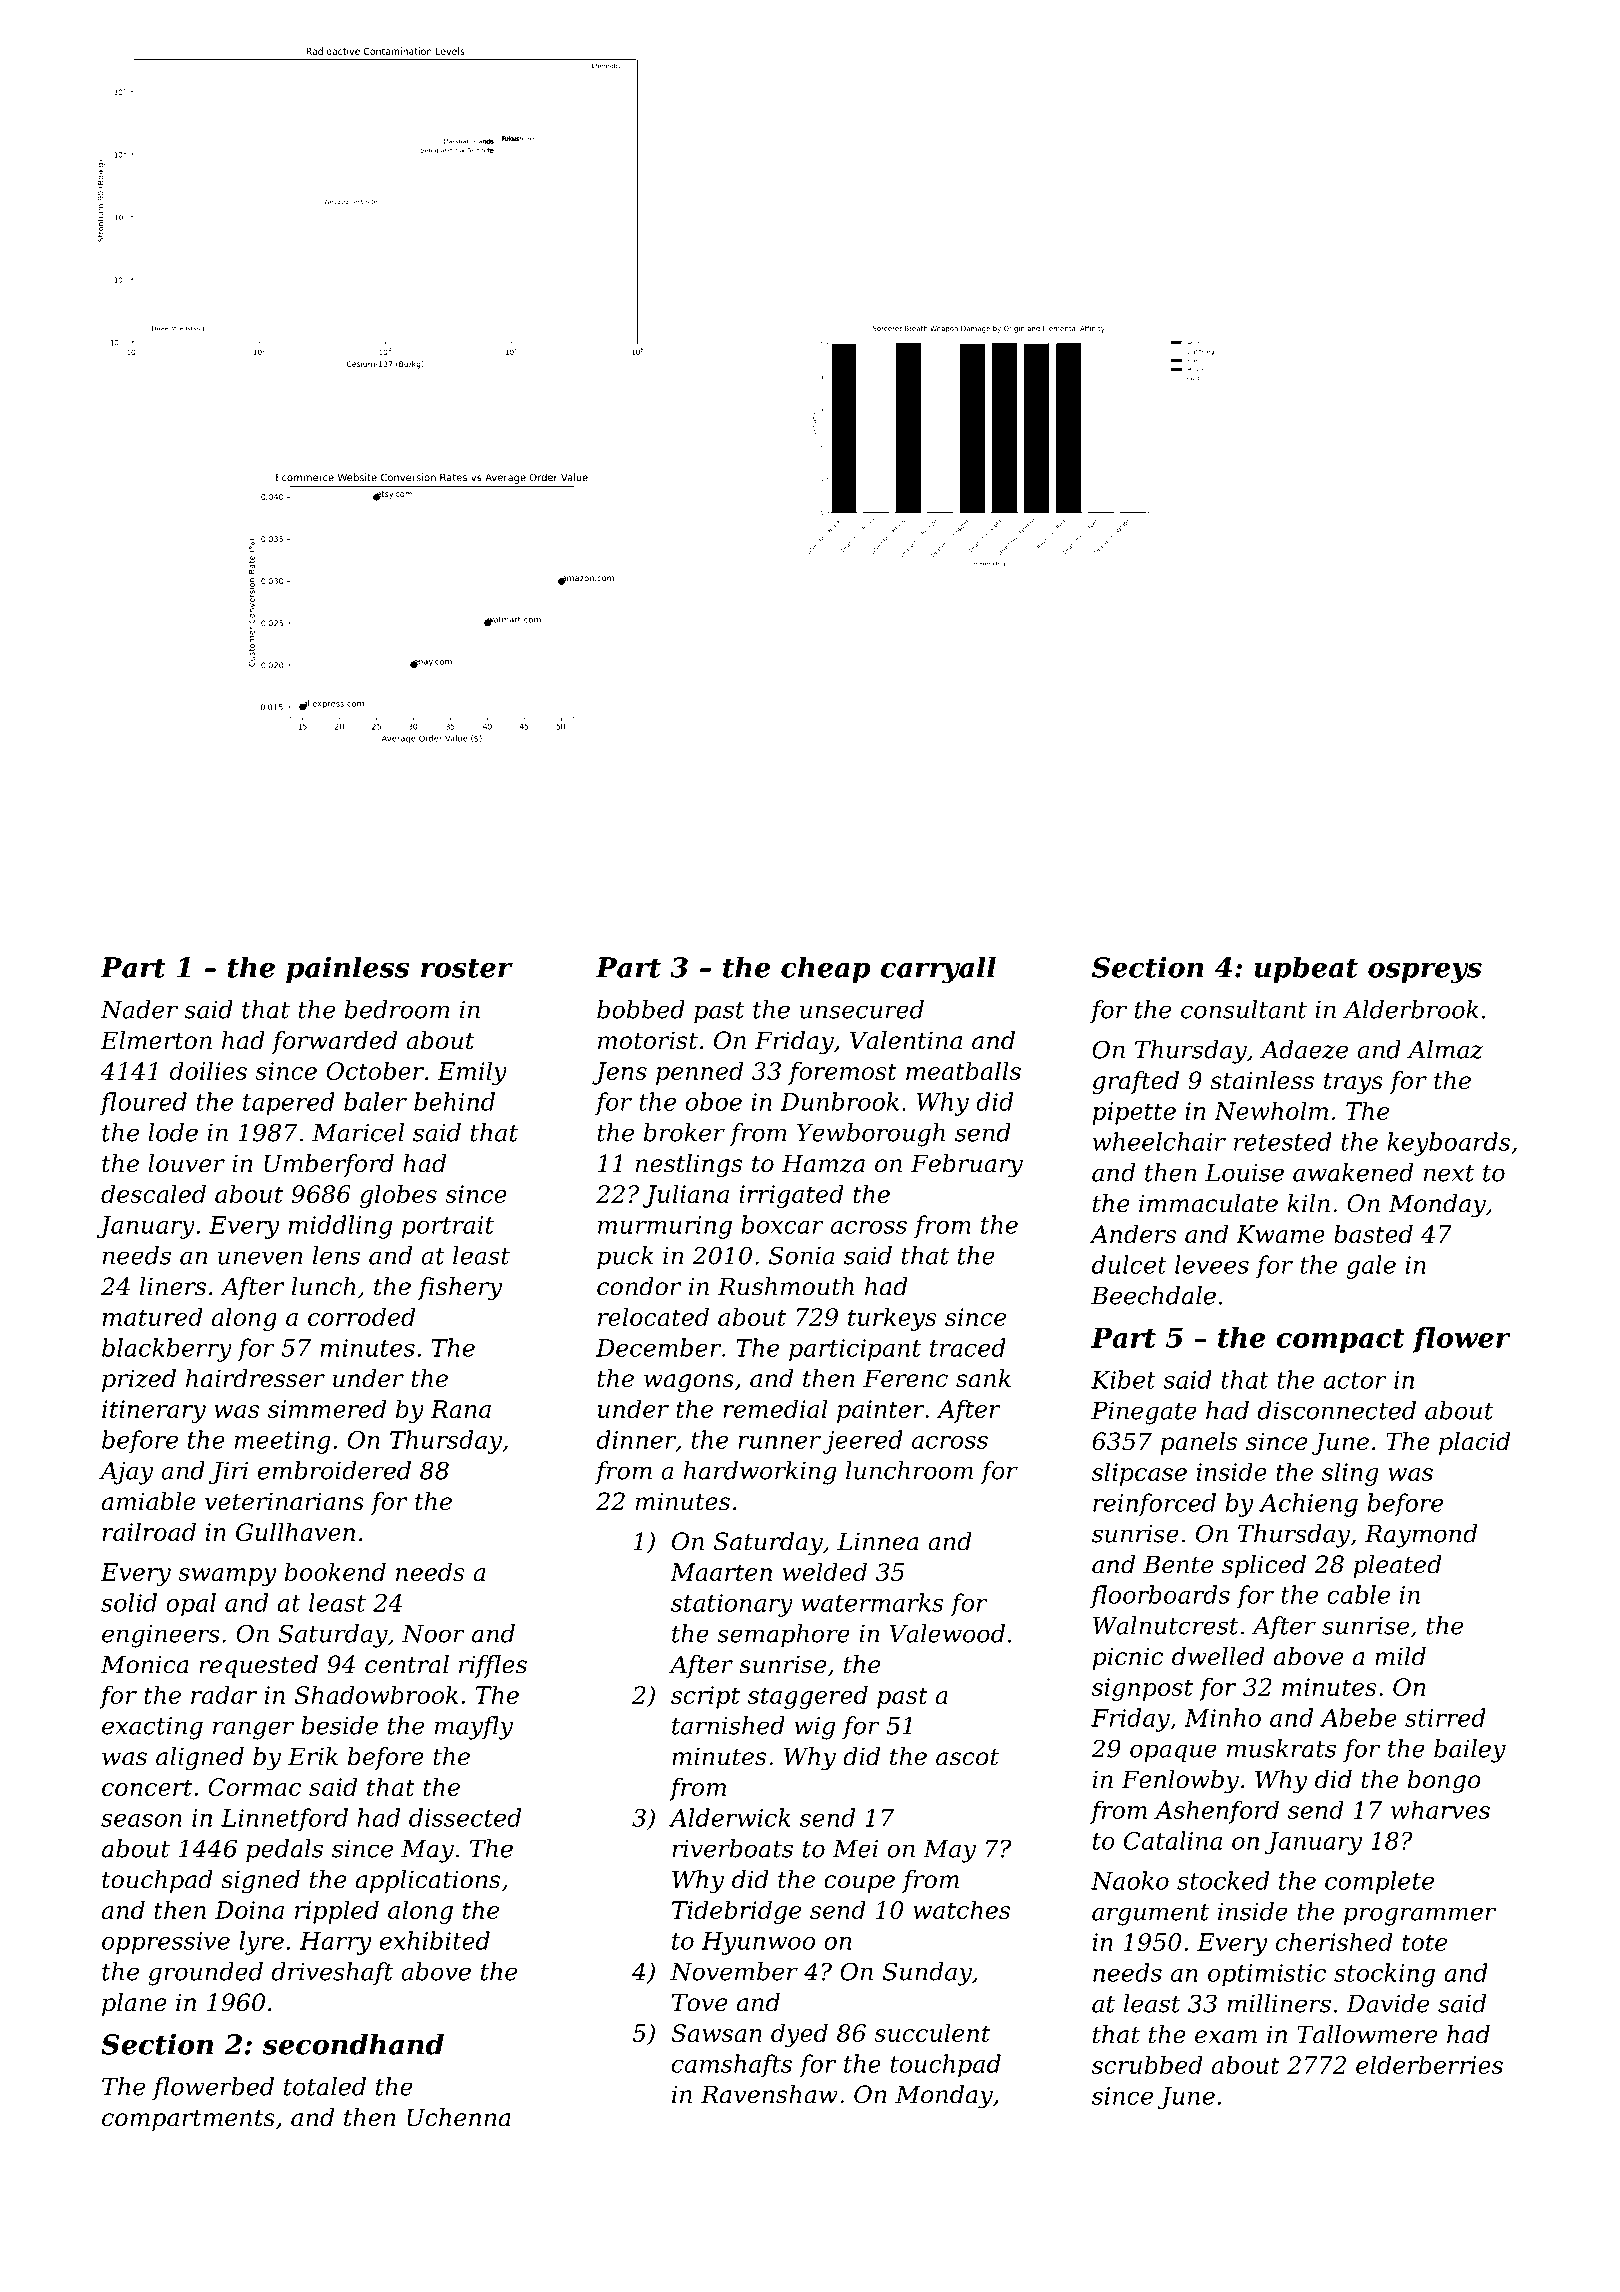  What do you see at coordinates (783, 1635) in the page?
I see `semaphore` at bounding box center [783, 1635].
